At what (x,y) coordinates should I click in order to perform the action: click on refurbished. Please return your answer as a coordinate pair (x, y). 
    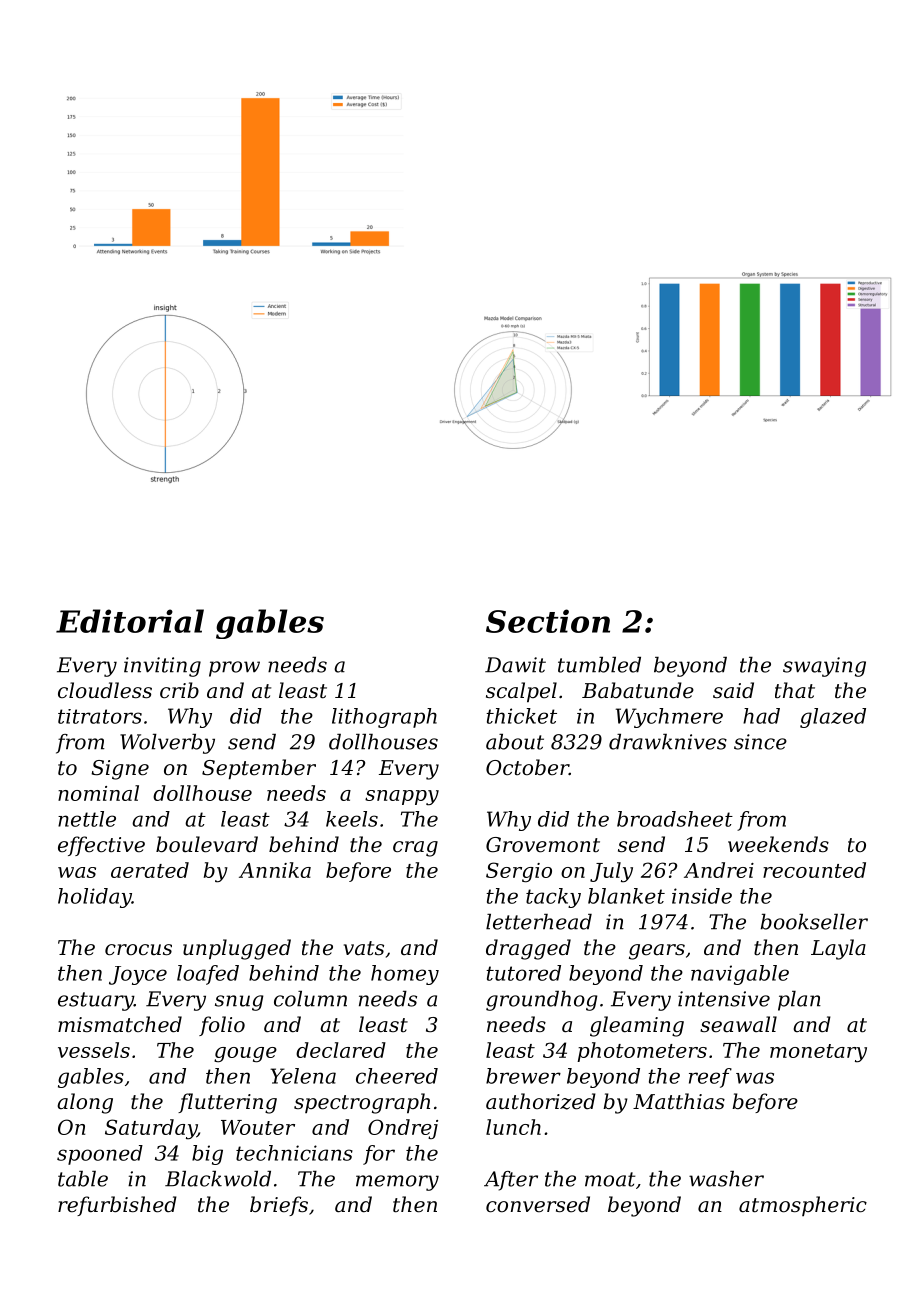
    Looking at the image, I should click on (117, 1206).
